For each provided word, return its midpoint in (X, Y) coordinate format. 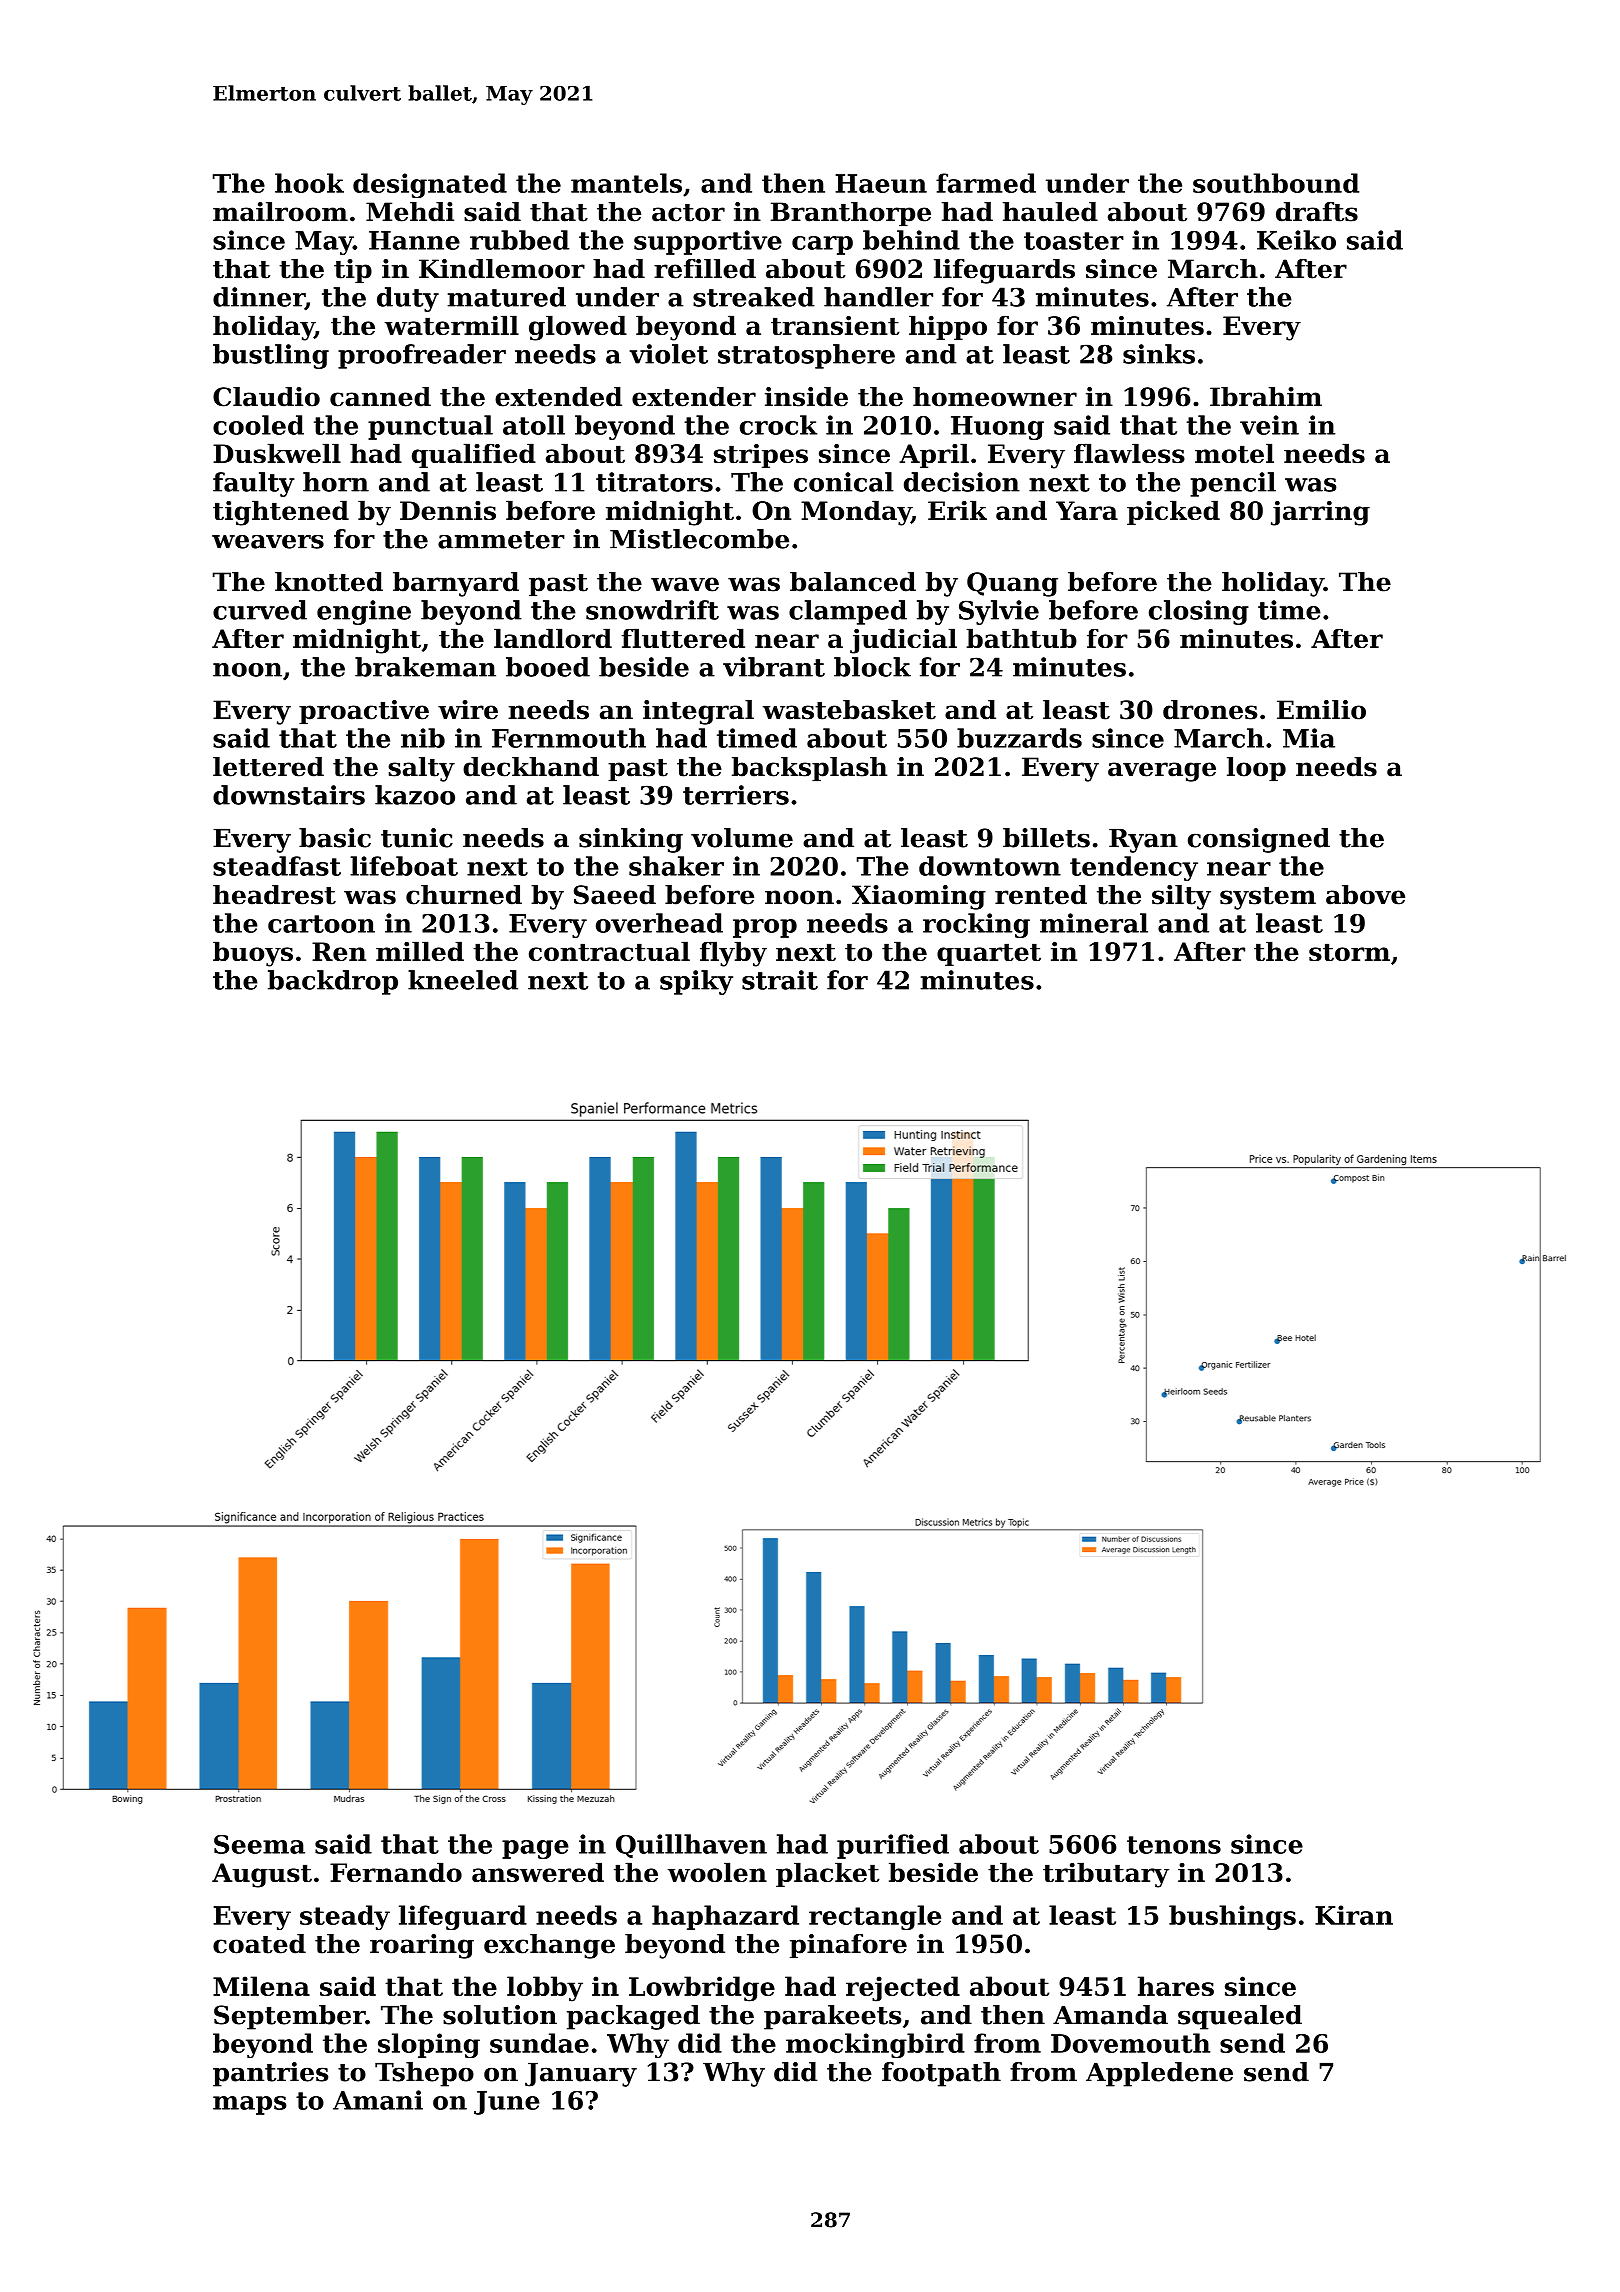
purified (893, 1846)
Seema (259, 1844)
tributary (1106, 1875)
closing (1199, 612)
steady (345, 1917)
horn (336, 482)
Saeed (615, 895)
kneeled (463, 980)
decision (962, 482)
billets (1046, 838)
